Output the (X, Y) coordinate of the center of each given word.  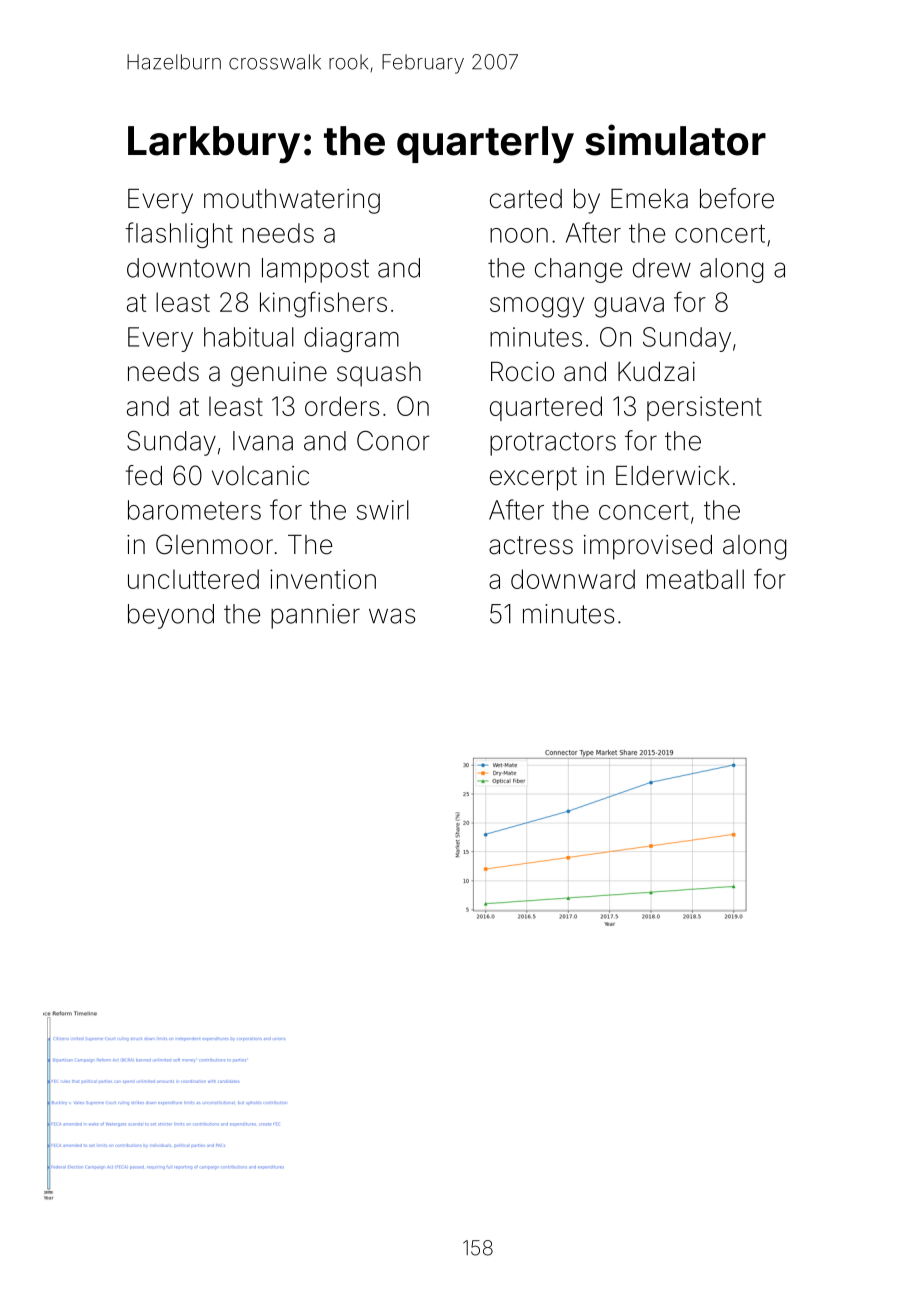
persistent (704, 408)
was (392, 616)
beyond (171, 616)
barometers (194, 510)
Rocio (522, 372)
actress (531, 545)
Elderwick (673, 476)
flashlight (179, 235)
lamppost (315, 270)
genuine (279, 374)
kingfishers (323, 304)
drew (662, 268)
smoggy (537, 307)
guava (629, 307)
